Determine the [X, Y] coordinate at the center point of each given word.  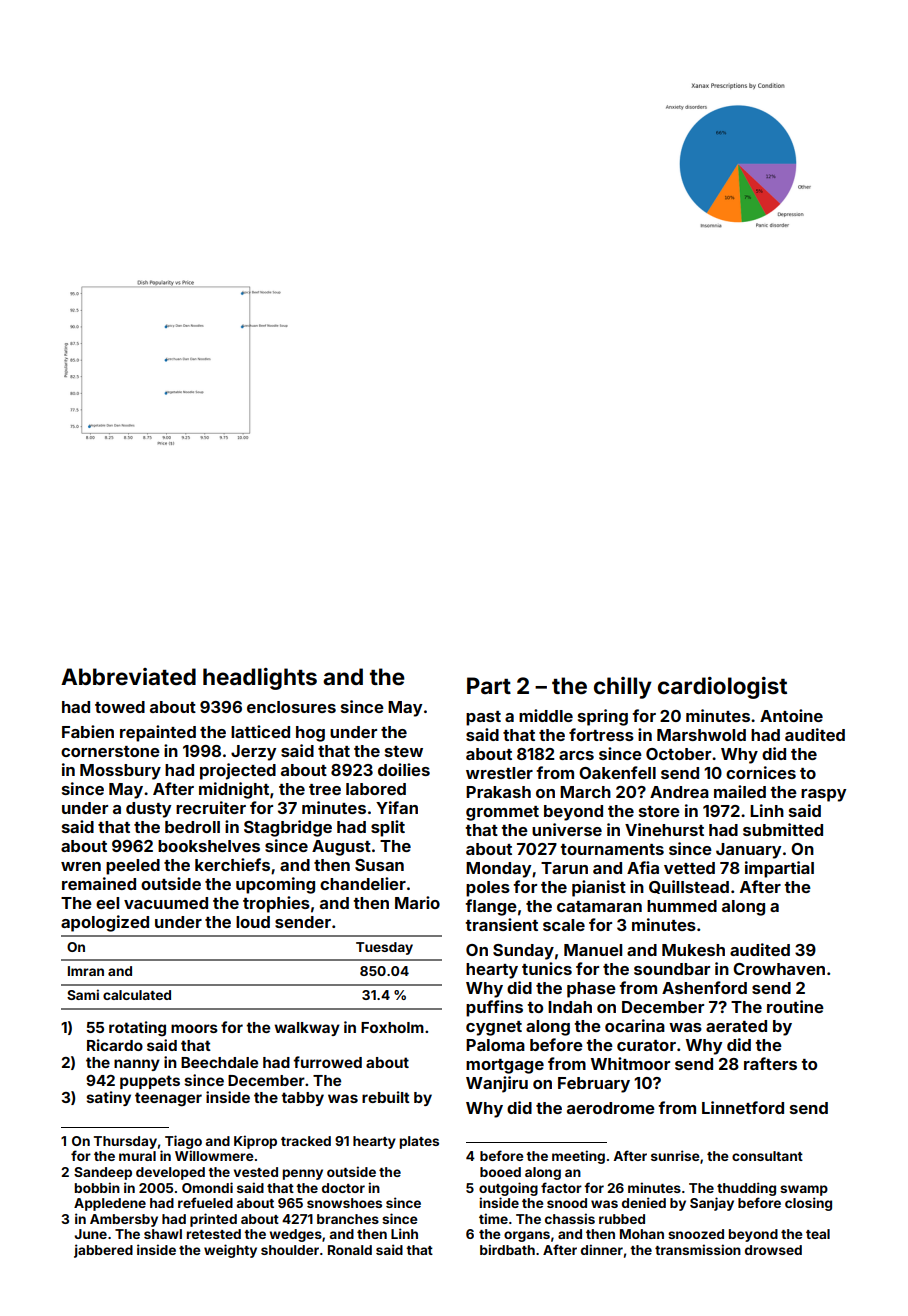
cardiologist [722, 688]
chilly [623, 688]
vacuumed [166, 903]
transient [501, 924]
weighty [230, 1251]
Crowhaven [779, 969]
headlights [260, 679]
